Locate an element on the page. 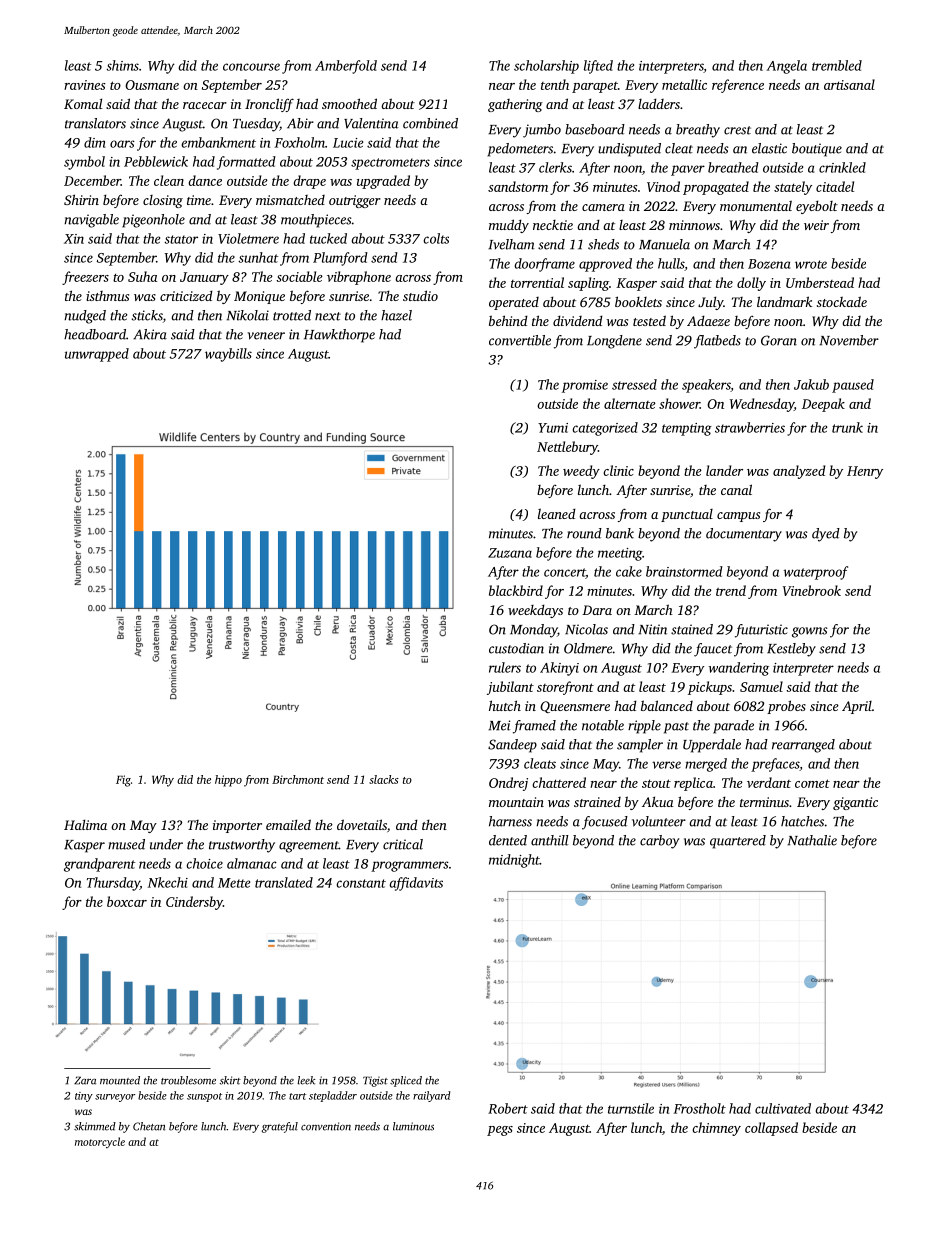  rearranged is located at coordinates (803, 746).
